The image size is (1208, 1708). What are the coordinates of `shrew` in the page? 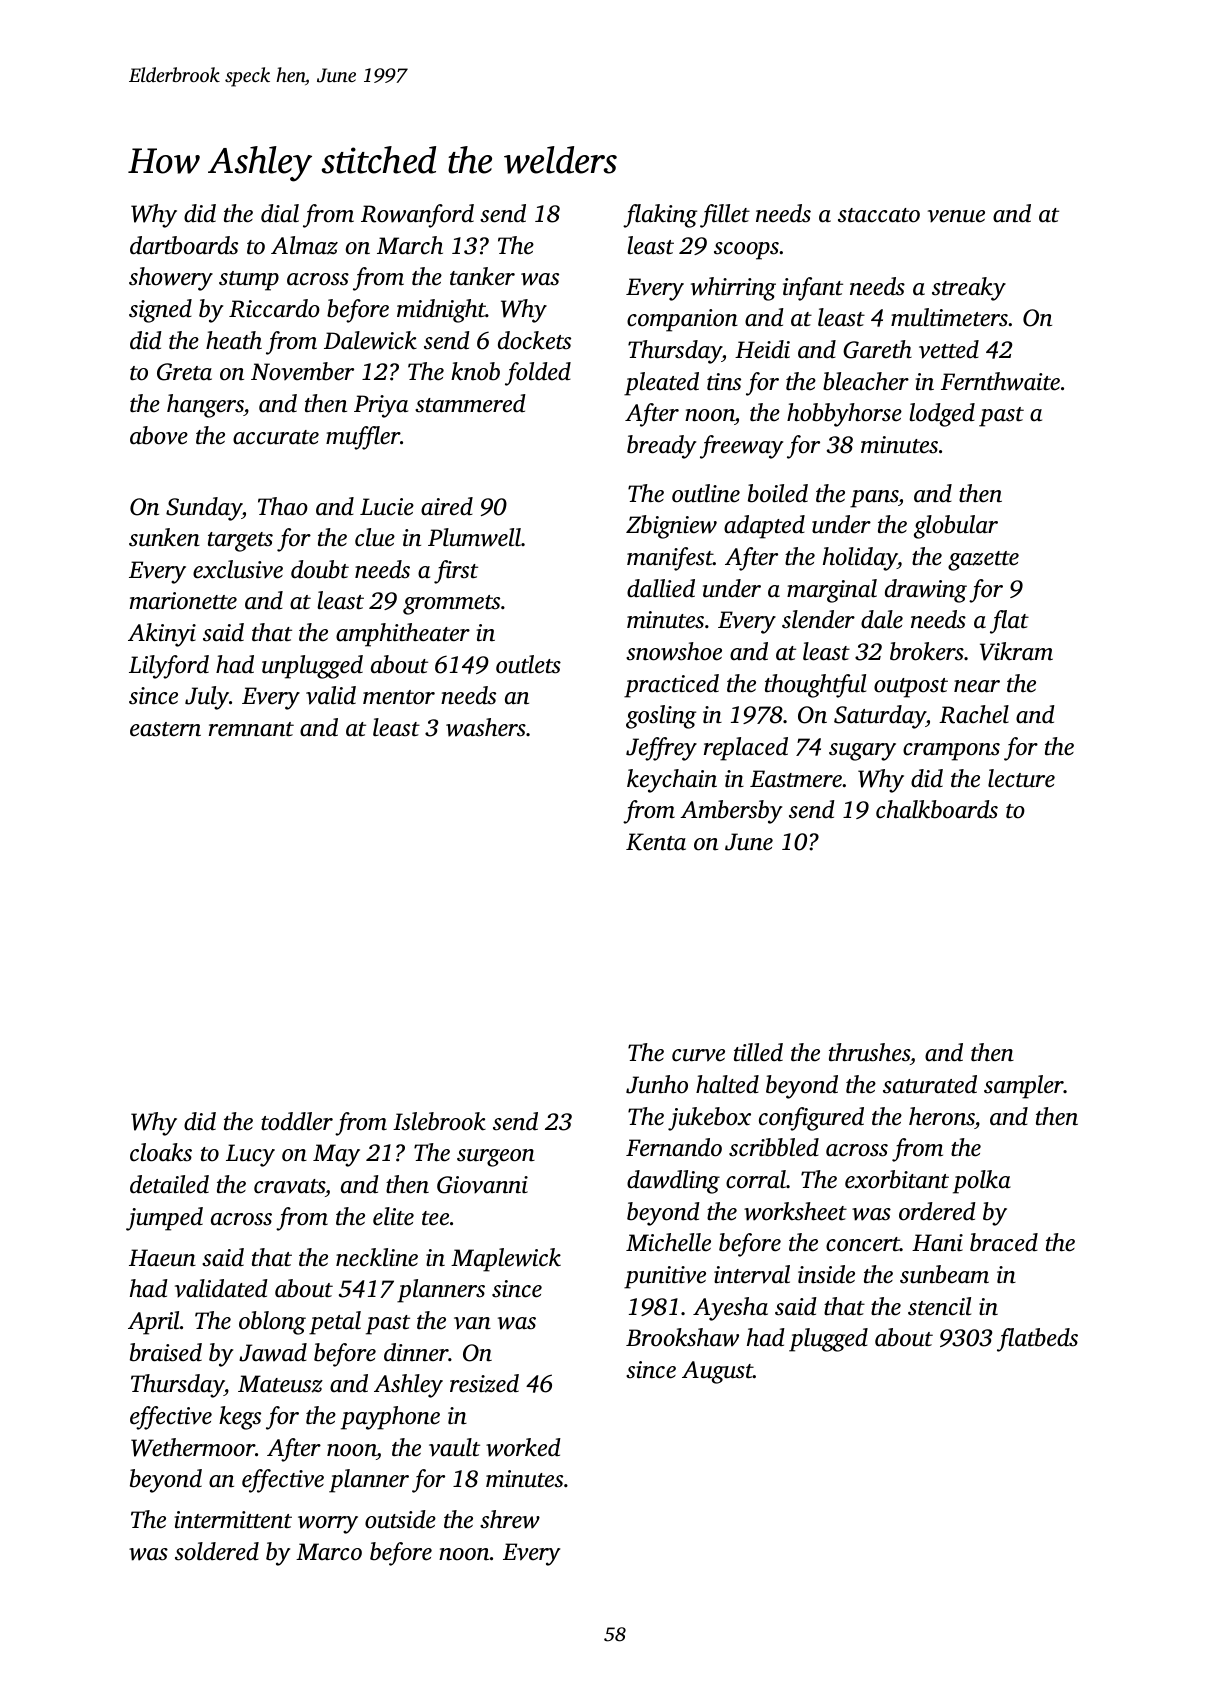 It's located at (510, 1519).
